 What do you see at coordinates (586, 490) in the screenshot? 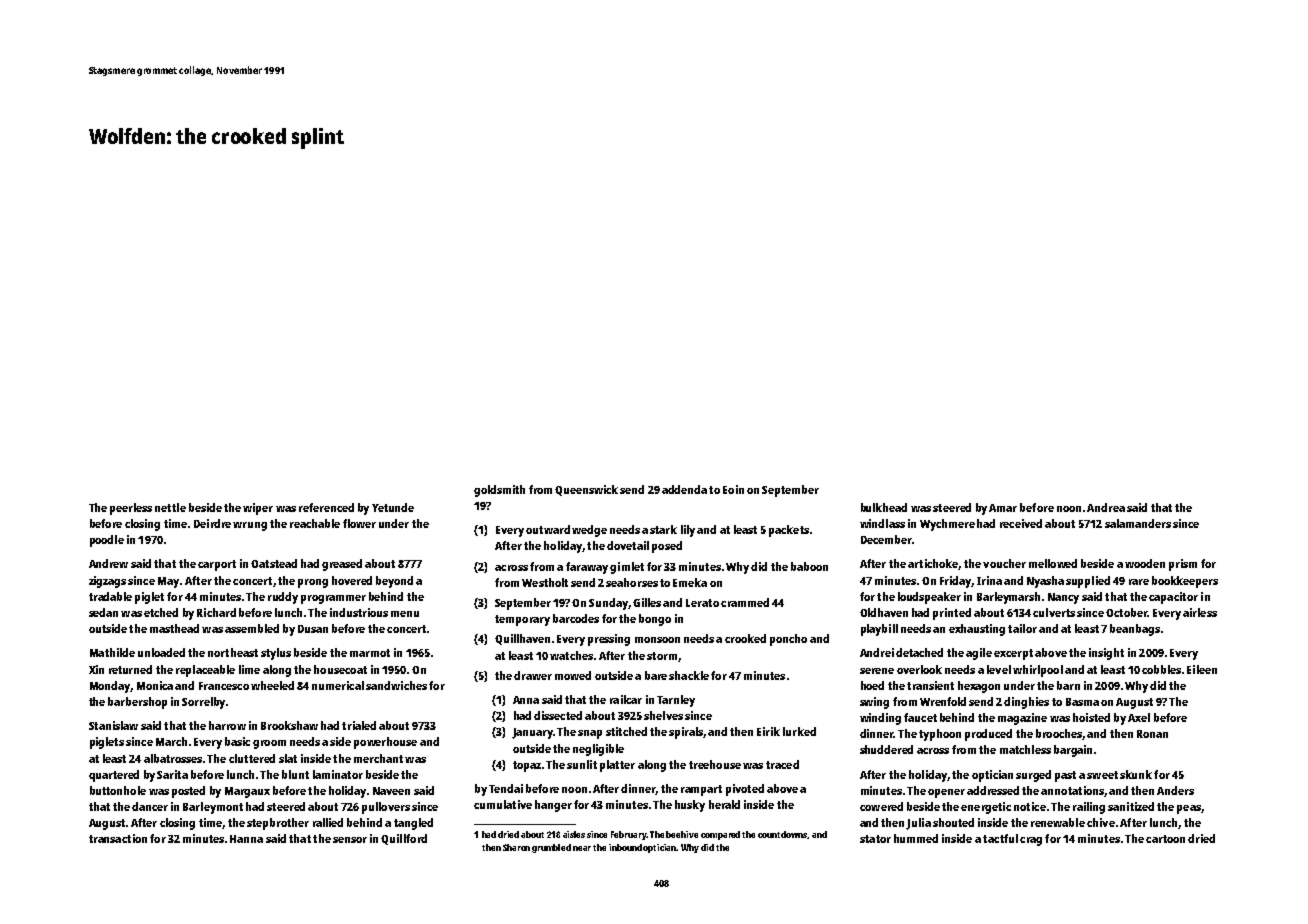
I see `Queenswick` at bounding box center [586, 490].
